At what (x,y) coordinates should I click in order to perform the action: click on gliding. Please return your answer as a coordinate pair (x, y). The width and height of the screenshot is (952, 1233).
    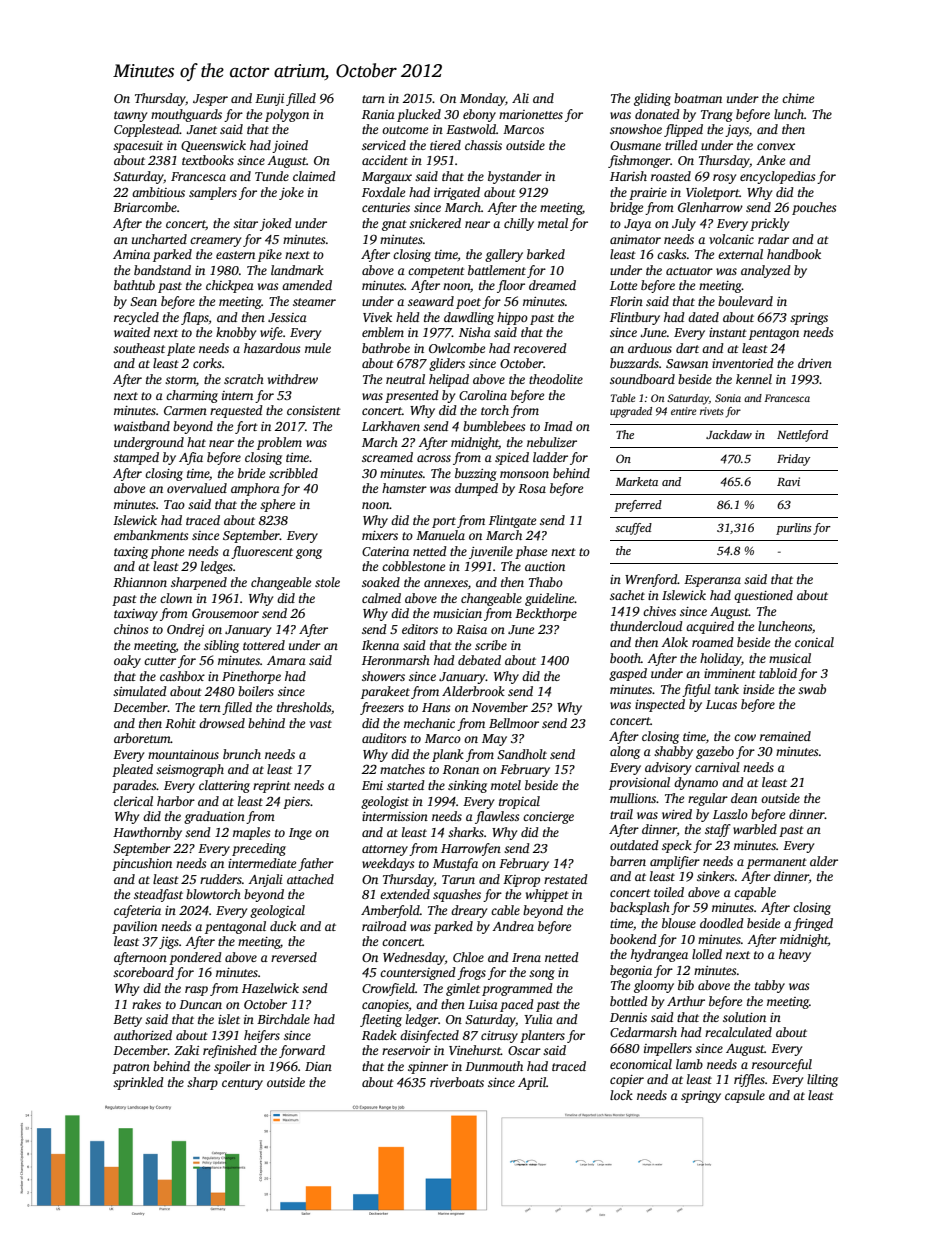
    Looking at the image, I should click on (652, 99).
